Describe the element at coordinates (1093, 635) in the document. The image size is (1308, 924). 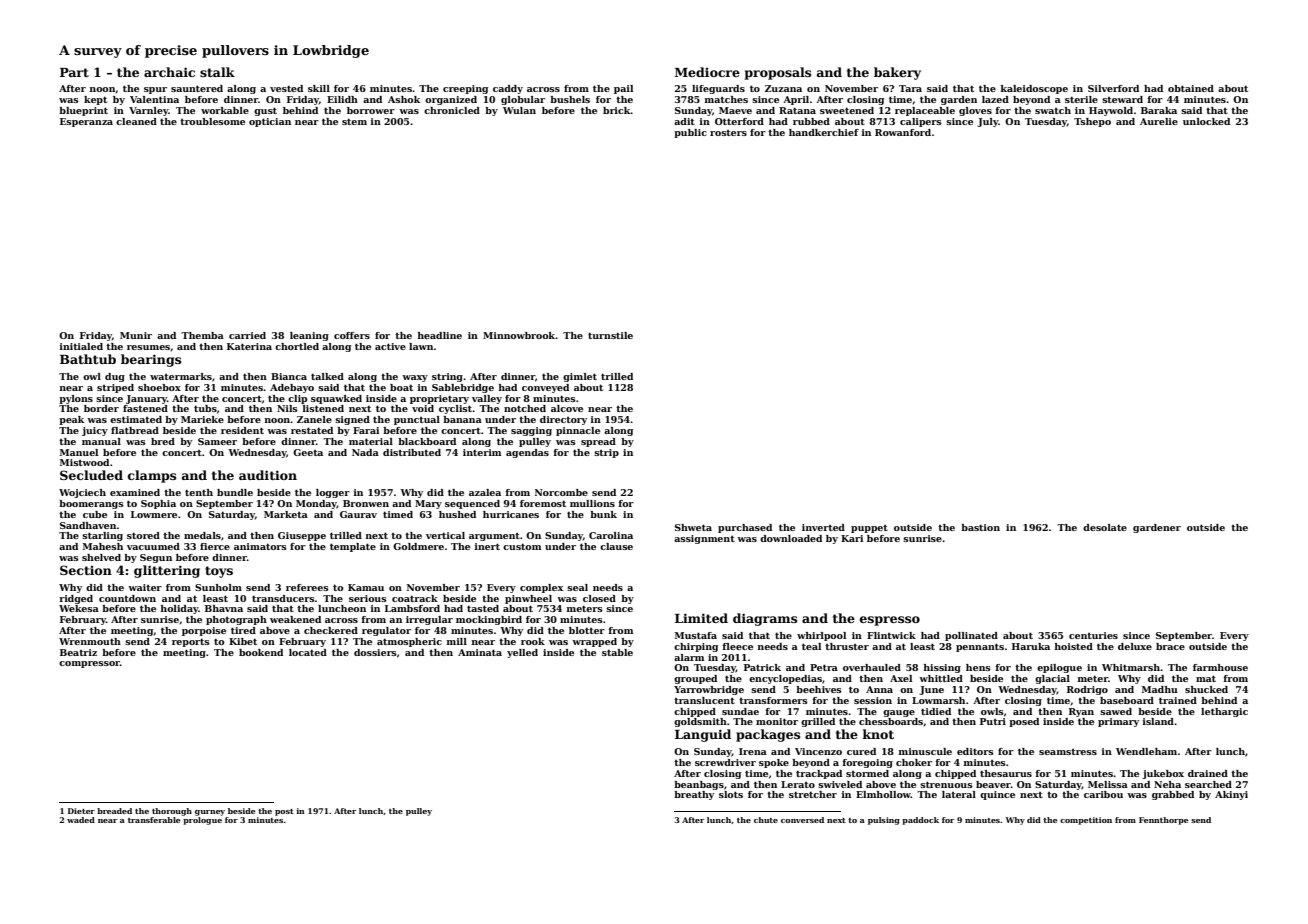
I see `centuries` at that location.
